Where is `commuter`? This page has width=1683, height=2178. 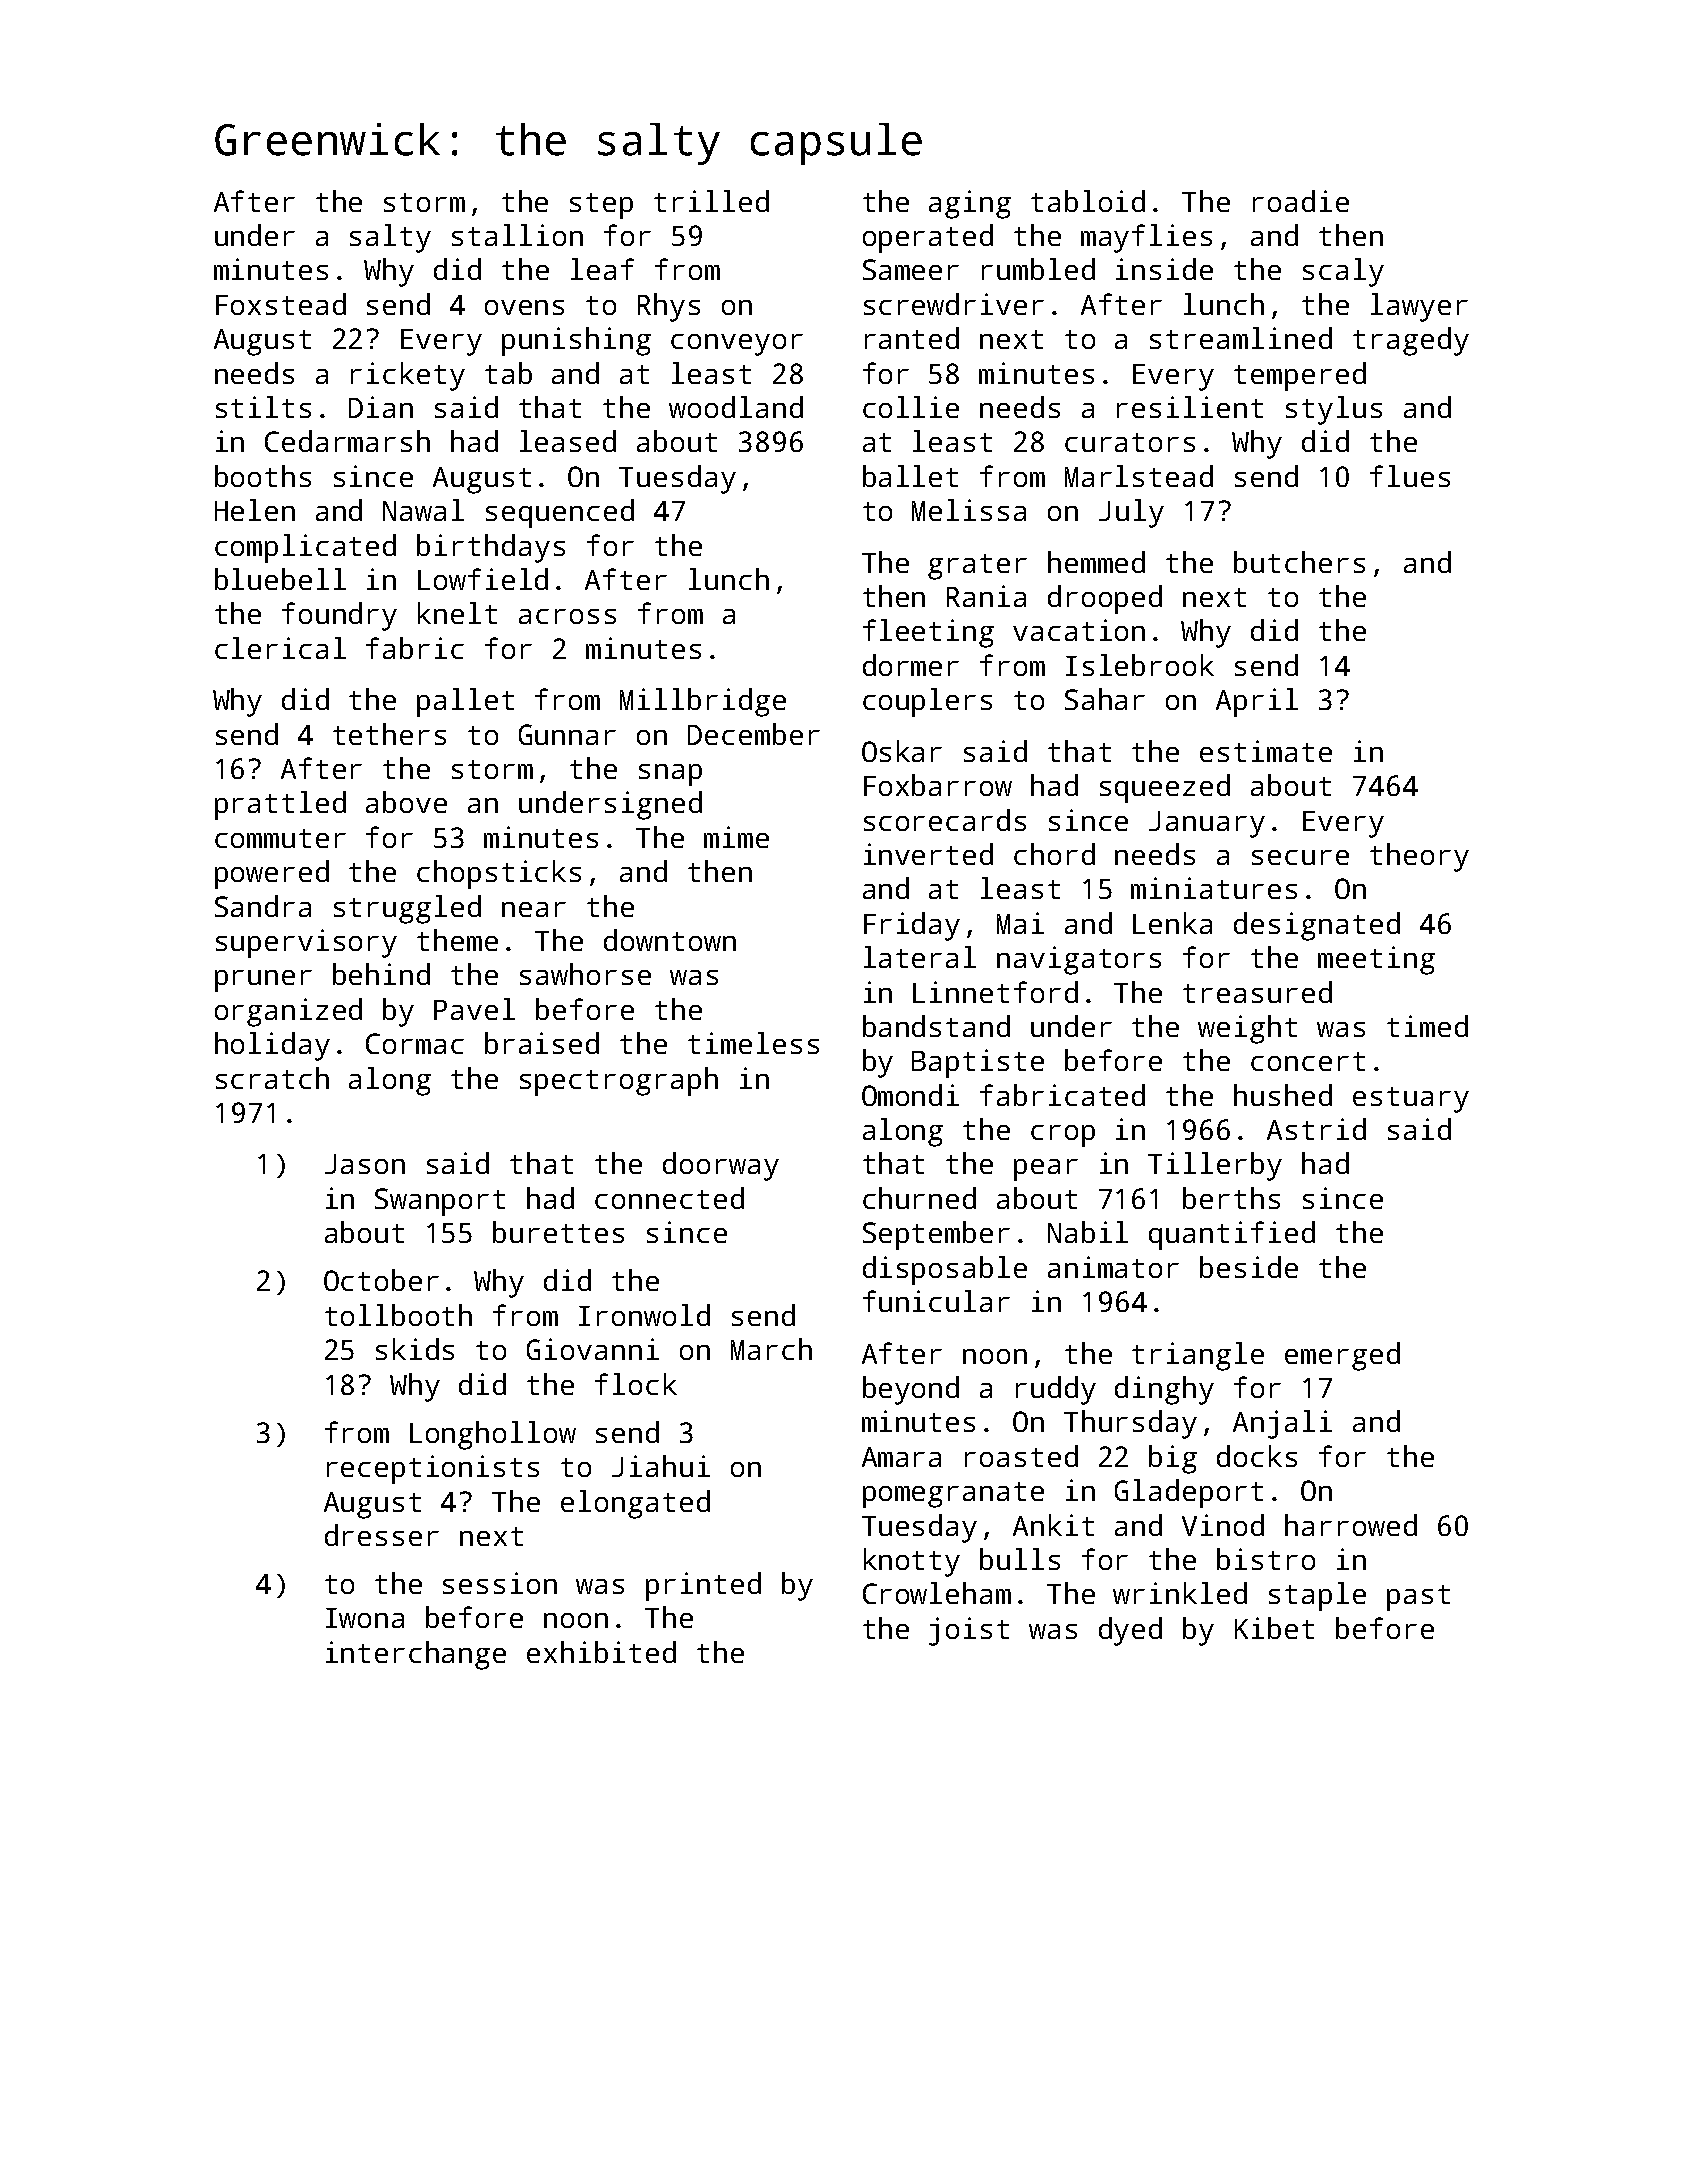
commuter is located at coordinates (280, 838).
